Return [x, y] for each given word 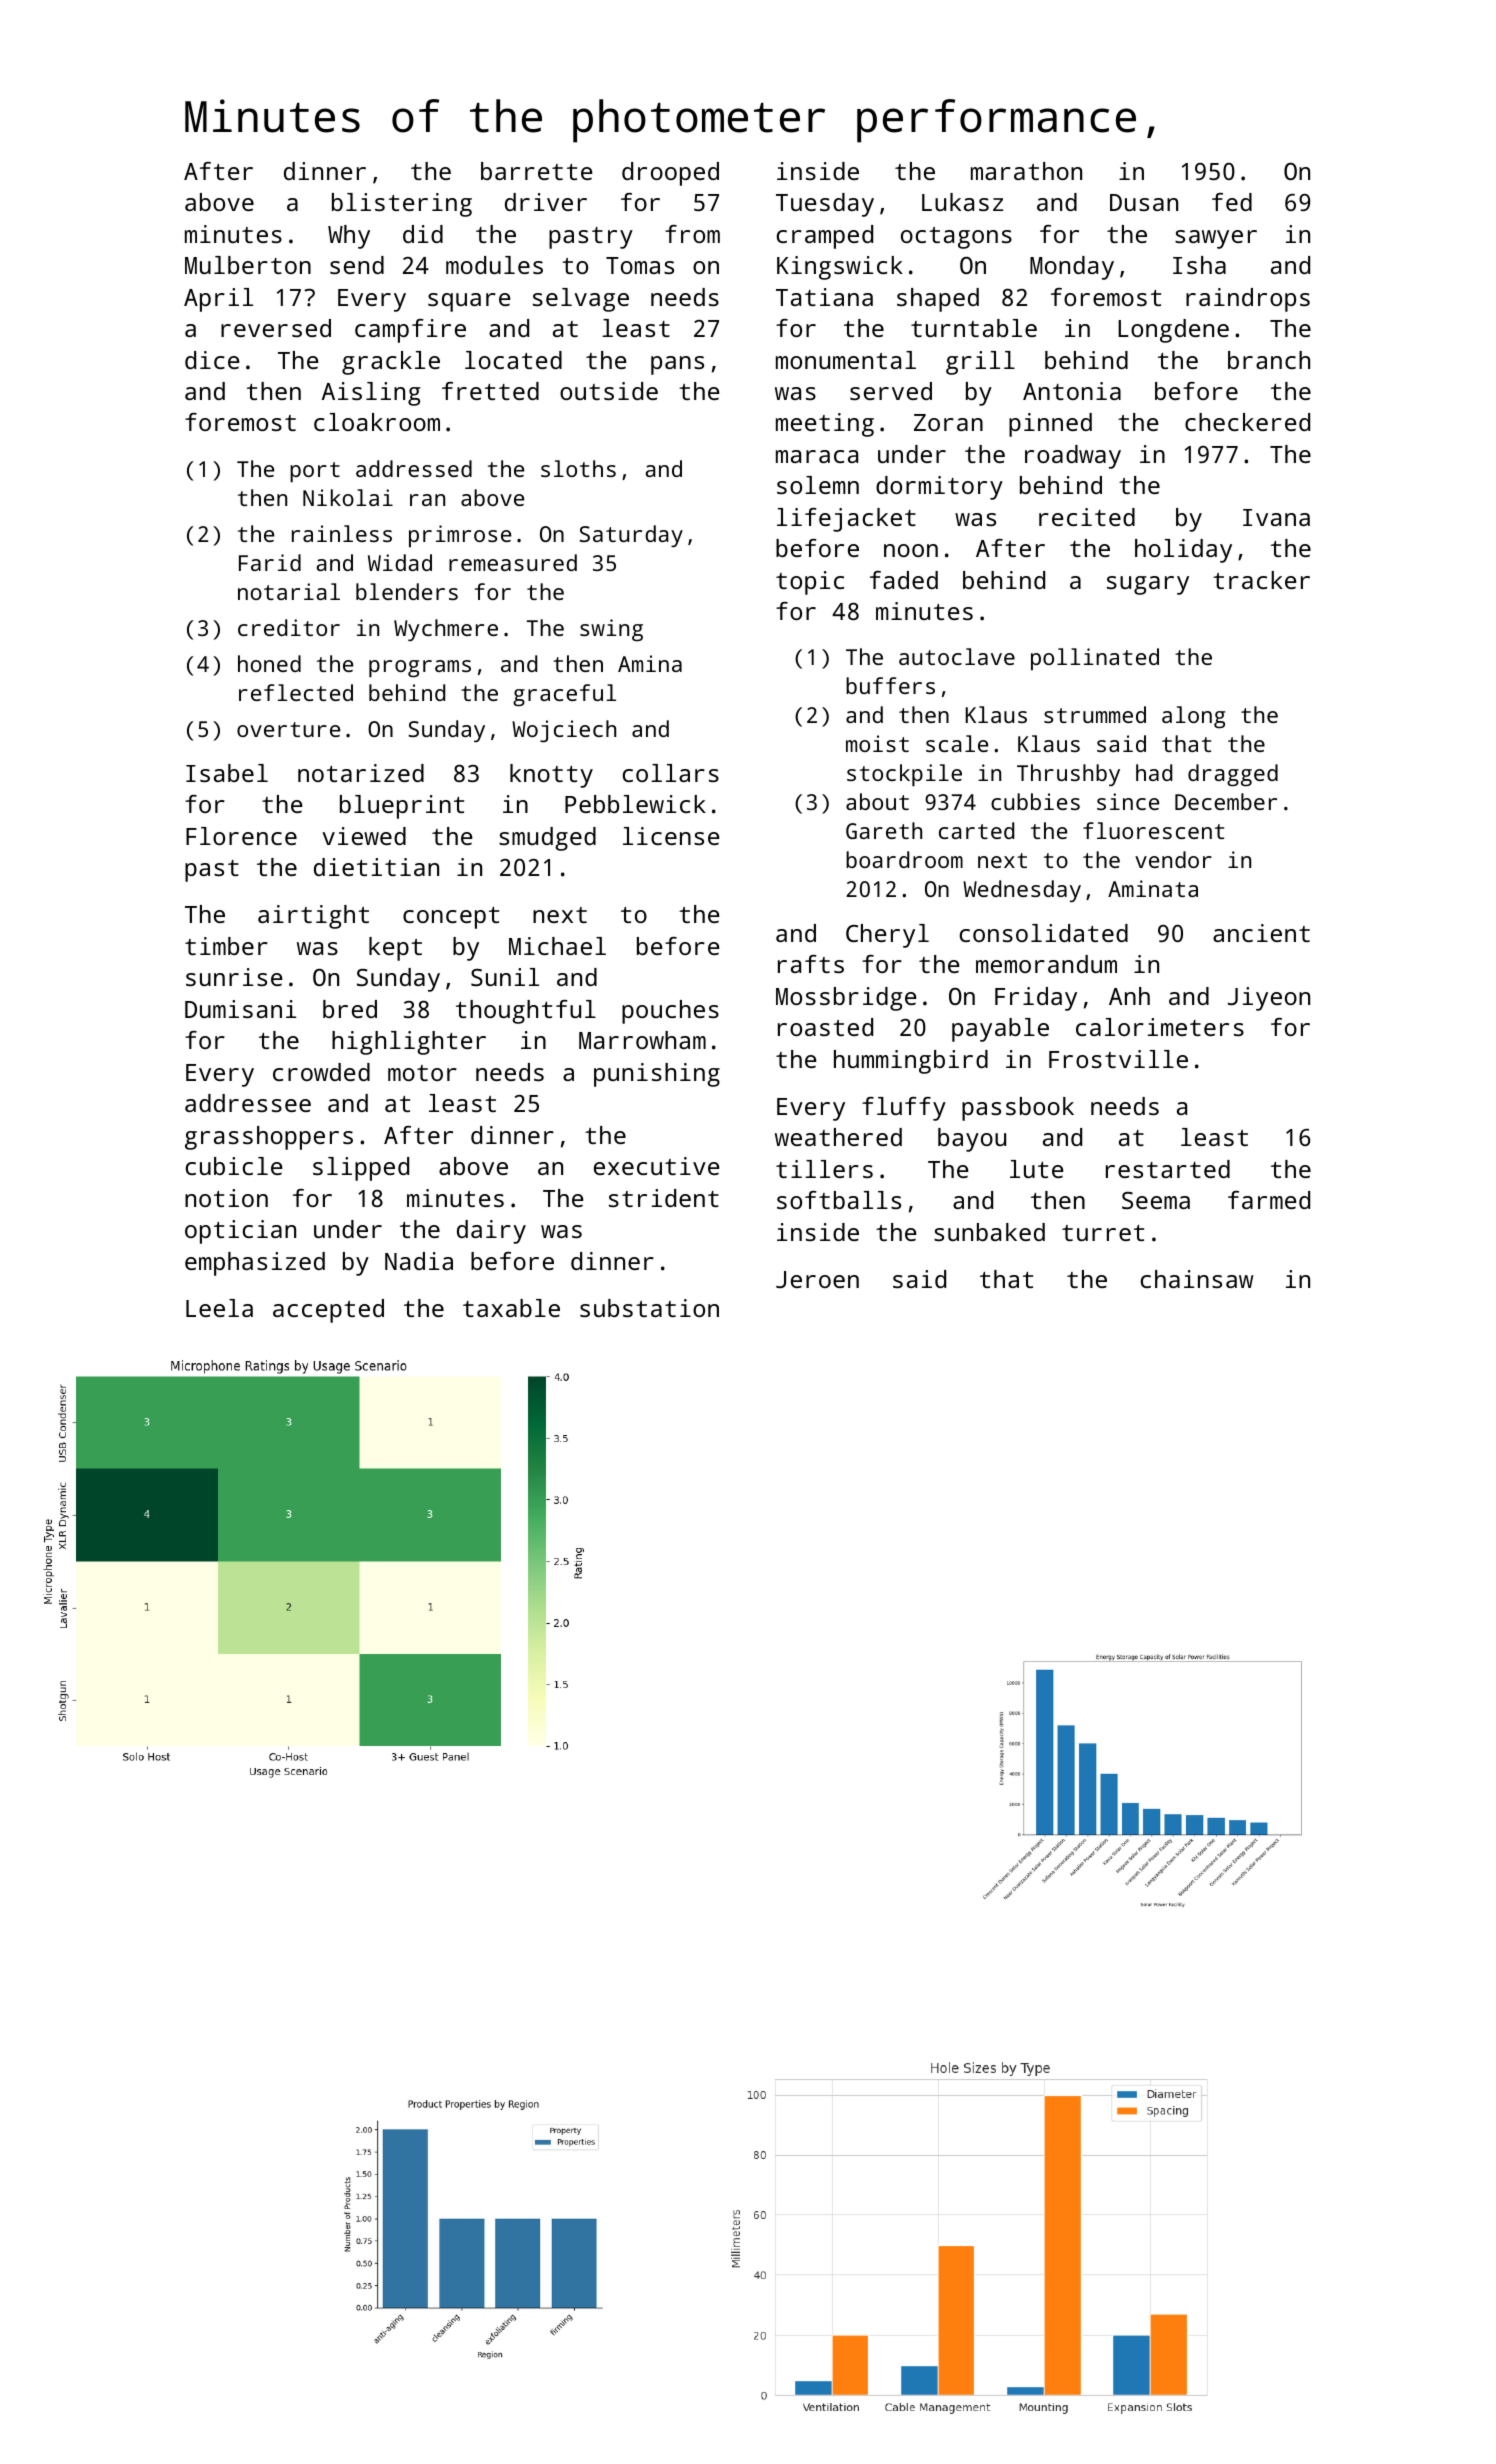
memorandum [1046, 964]
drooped [670, 174]
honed [269, 663]
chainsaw [1197, 1279]
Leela [219, 1308]
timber [226, 946]
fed [1232, 202]
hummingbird [911, 1062]
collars [671, 773]
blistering [402, 205]
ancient [1261, 933]
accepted [328, 1311]
